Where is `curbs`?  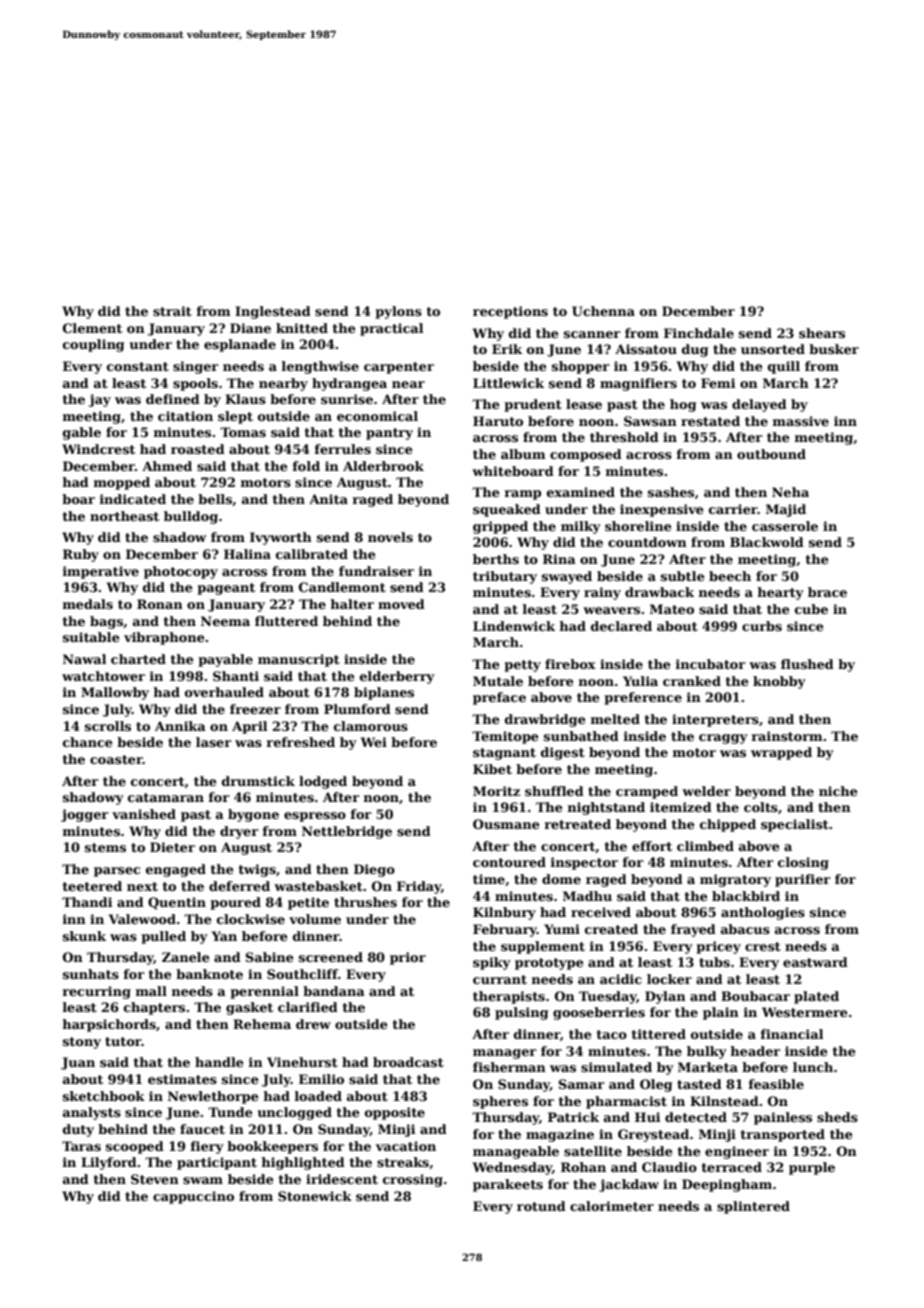 curbs is located at coordinates (762, 626).
